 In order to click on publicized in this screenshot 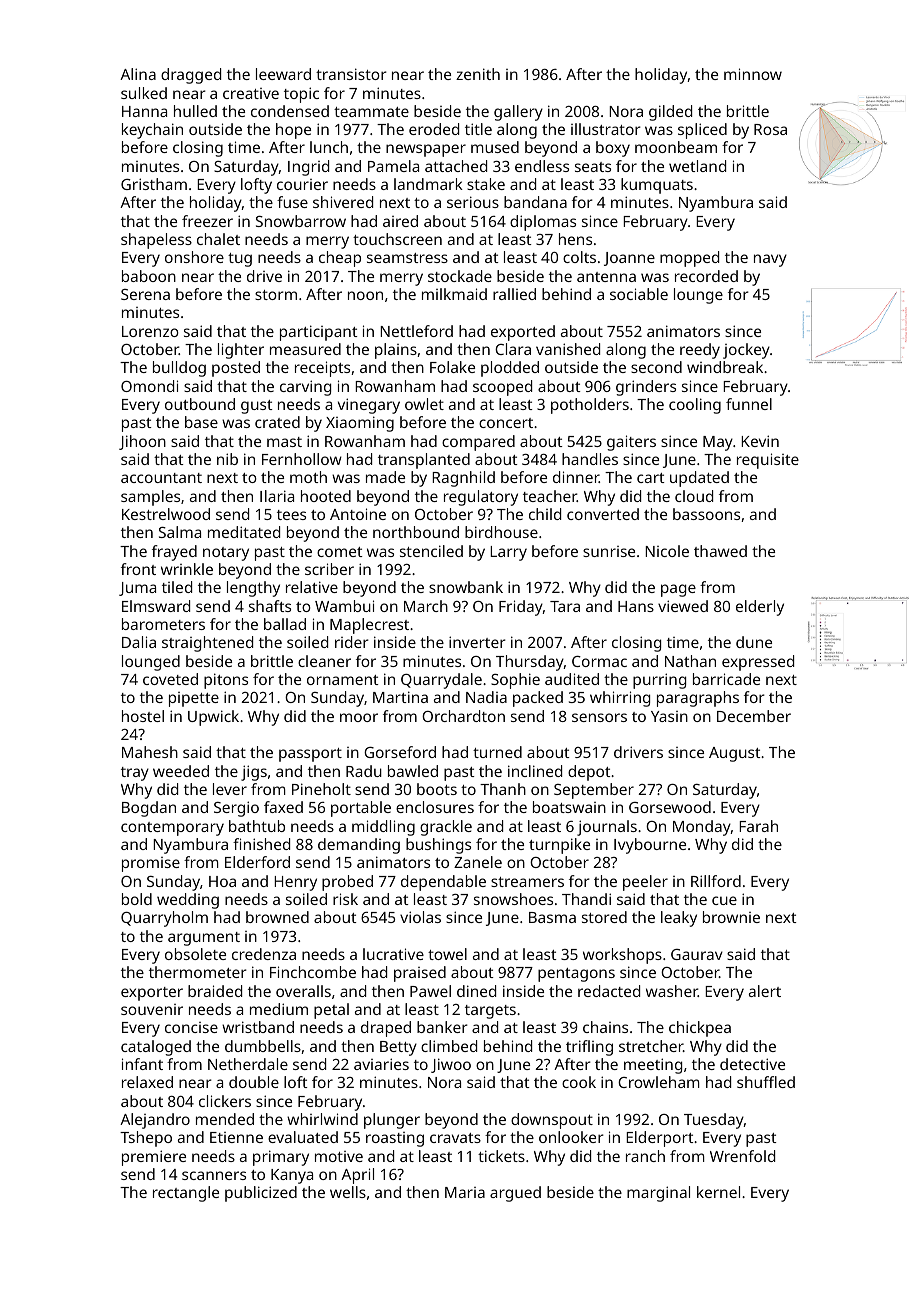, I will do `click(261, 1194)`.
